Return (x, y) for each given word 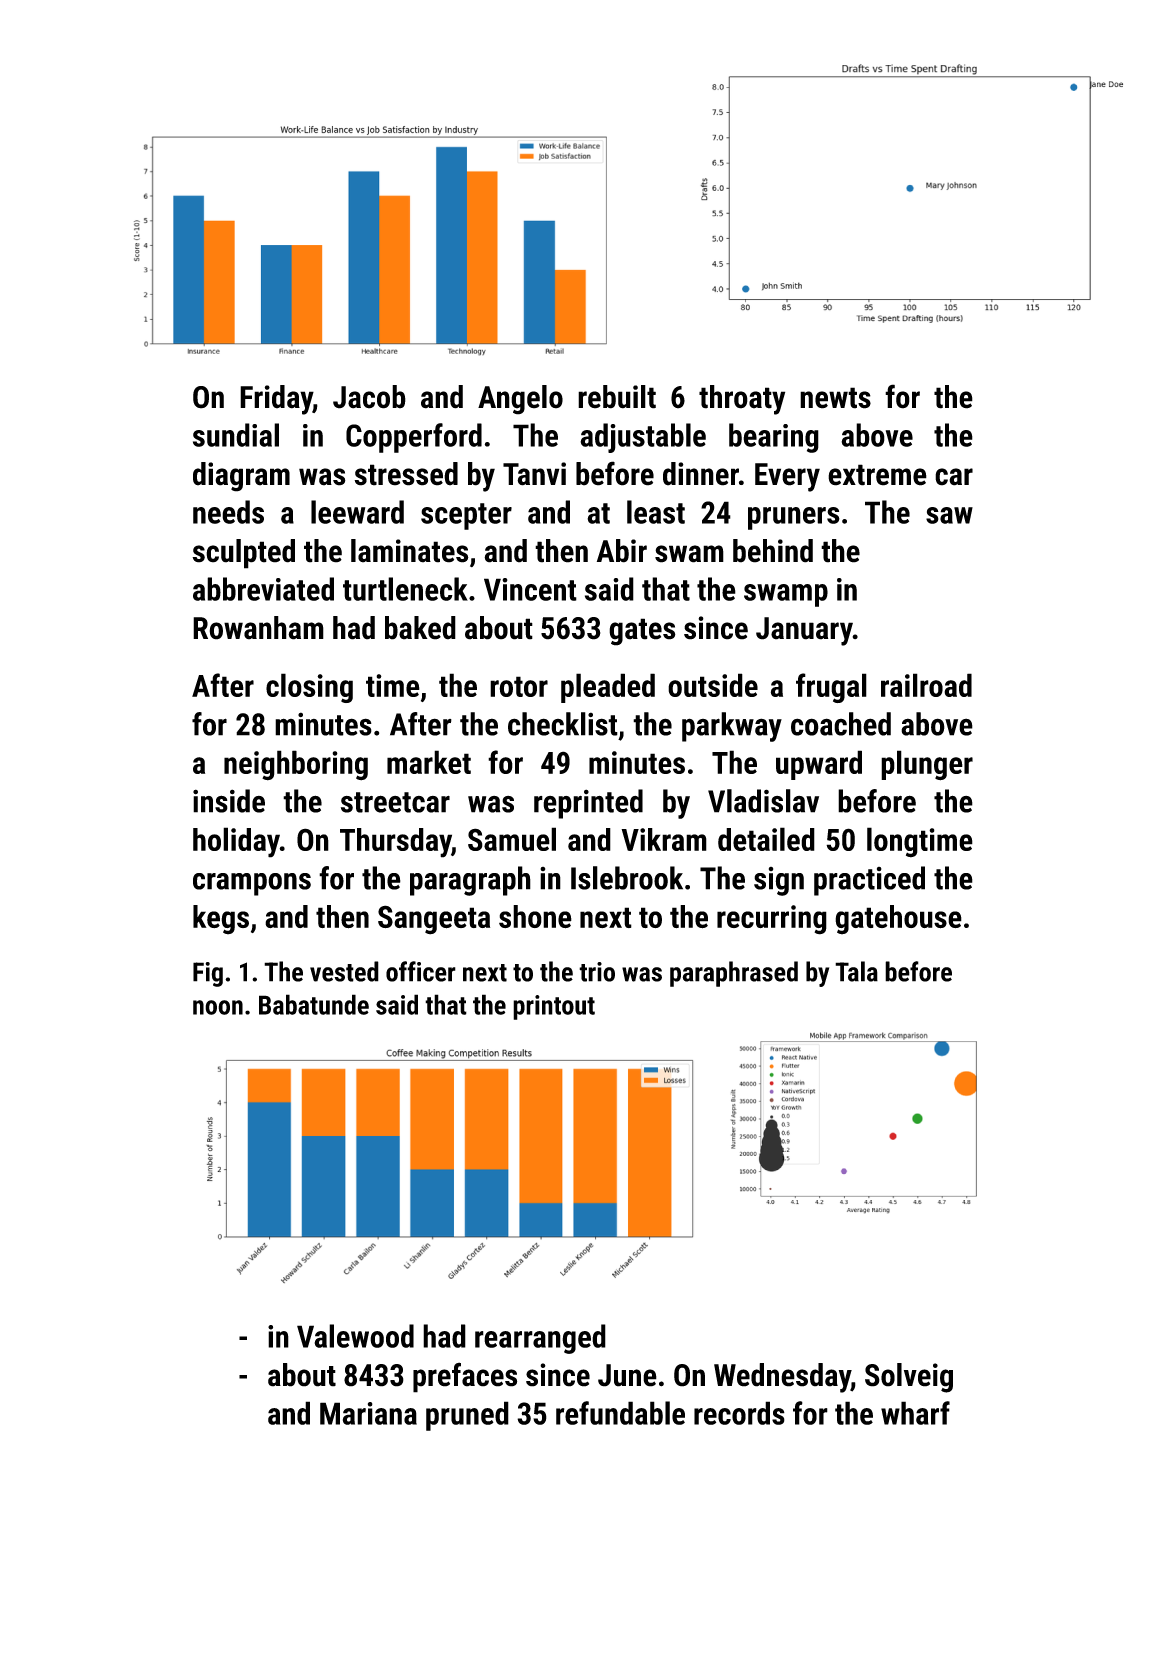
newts (835, 398)
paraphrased (734, 974)
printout (554, 1007)
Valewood (355, 1336)
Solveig (909, 1378)
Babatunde (314, 1004)
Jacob (369, 397)
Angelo (520, 400)
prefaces (465, 1377)
